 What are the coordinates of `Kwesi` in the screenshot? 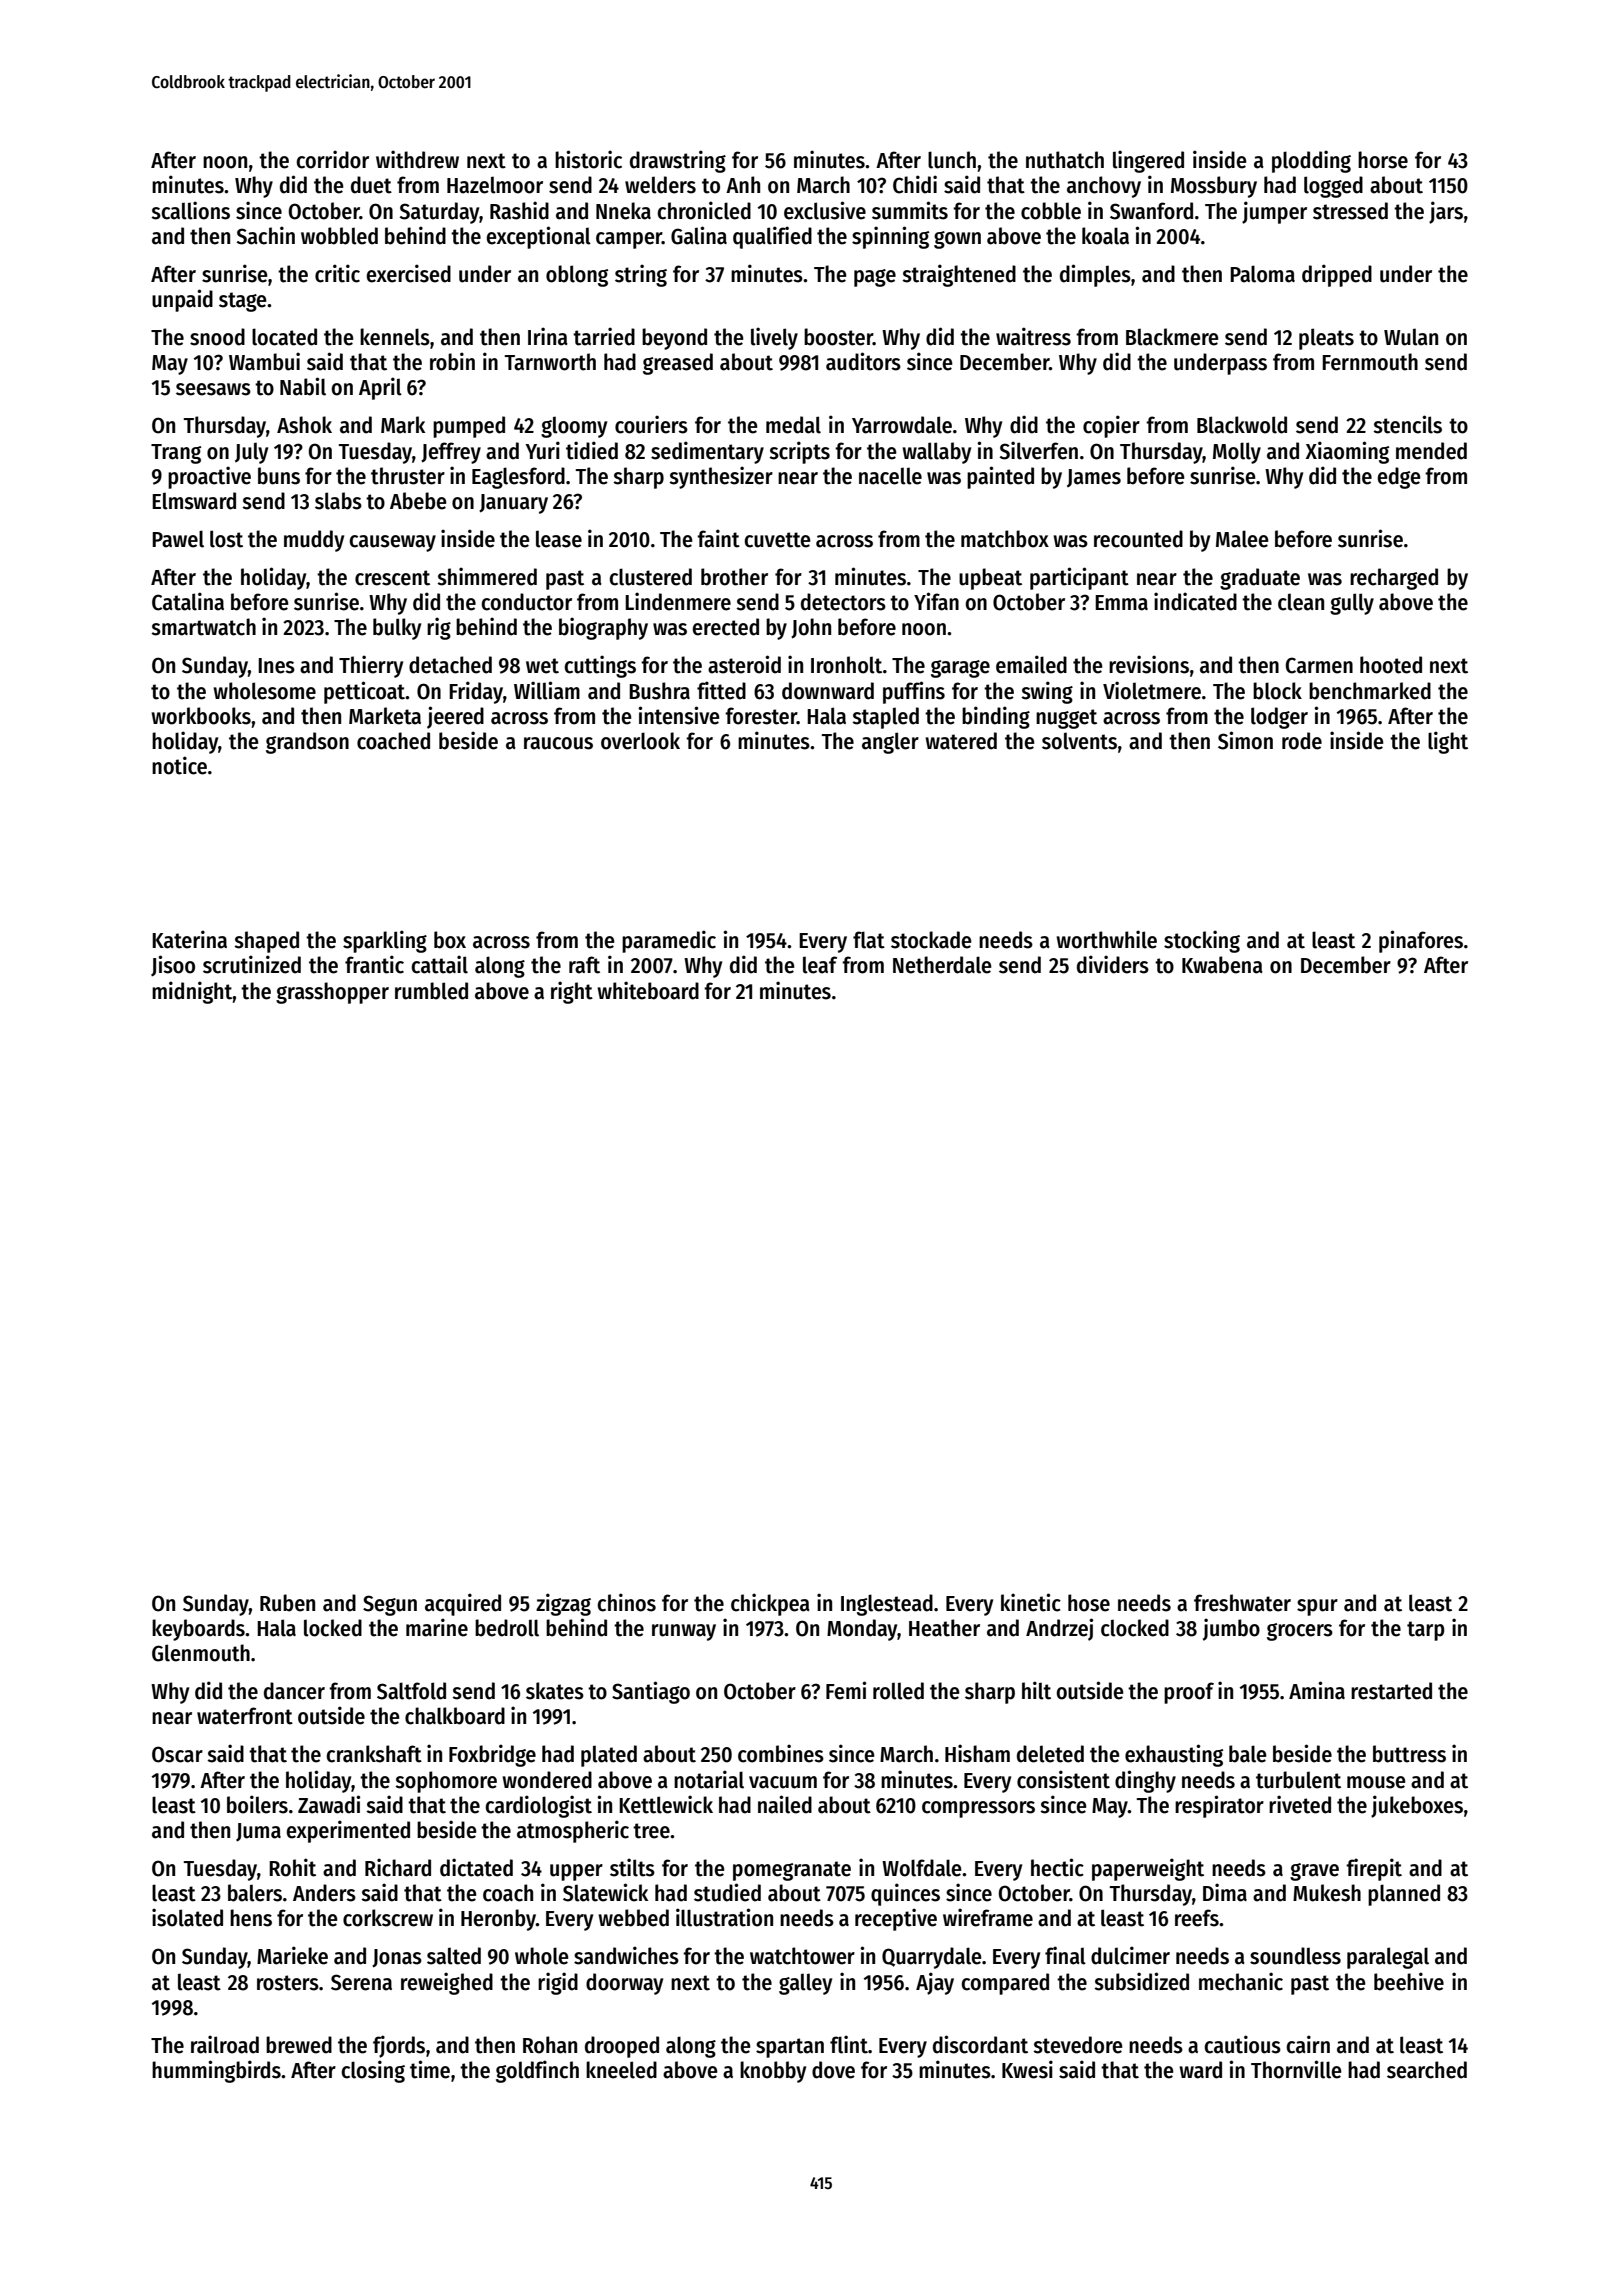 It's located at (1027, 2069).
